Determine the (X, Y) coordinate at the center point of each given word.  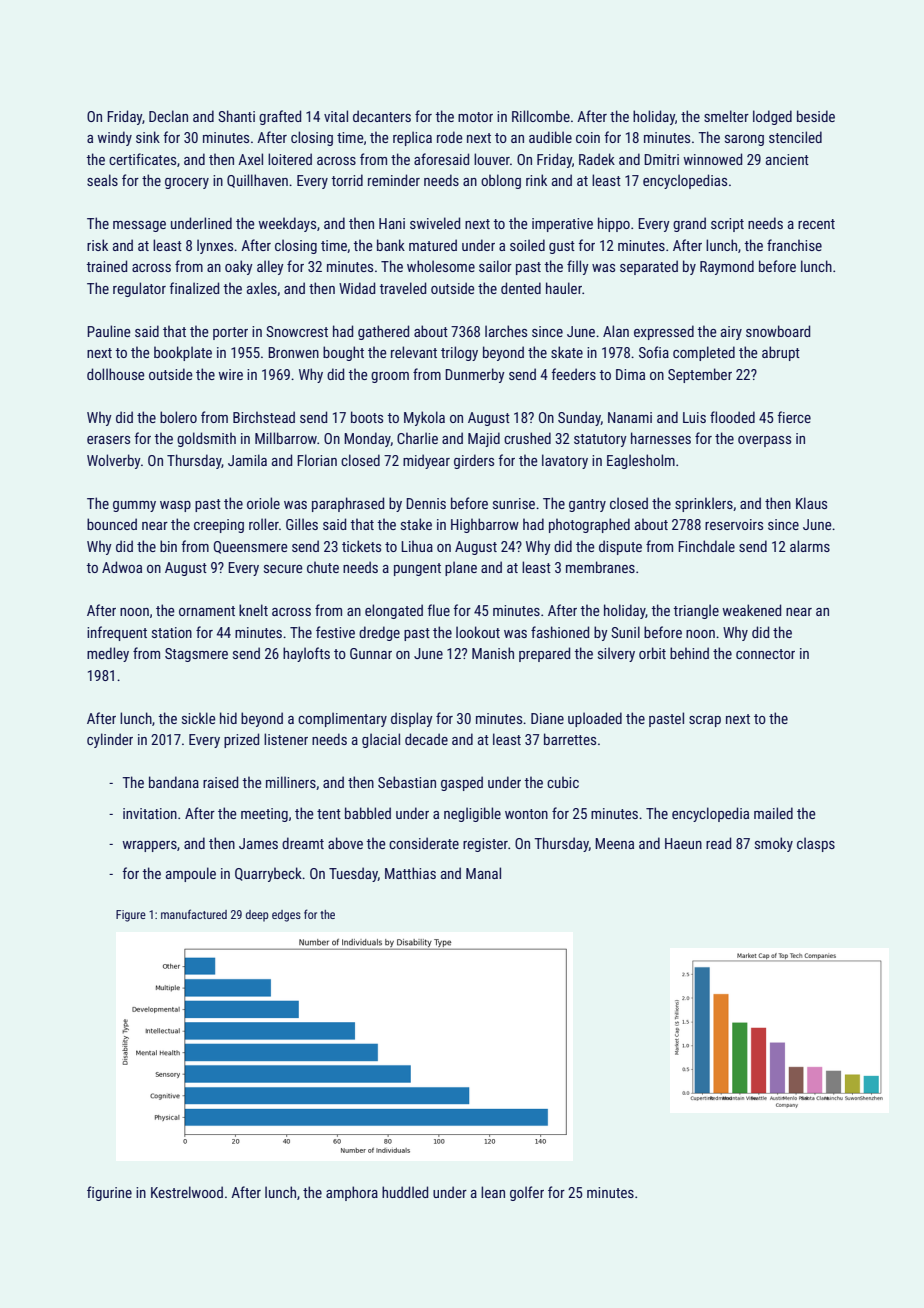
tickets (361, 546)
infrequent (117, 633)
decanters (382, 116)
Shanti (236, 116)
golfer (527, 1193)
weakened (751, 610)
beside (816, 116)
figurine (109, 1193)
